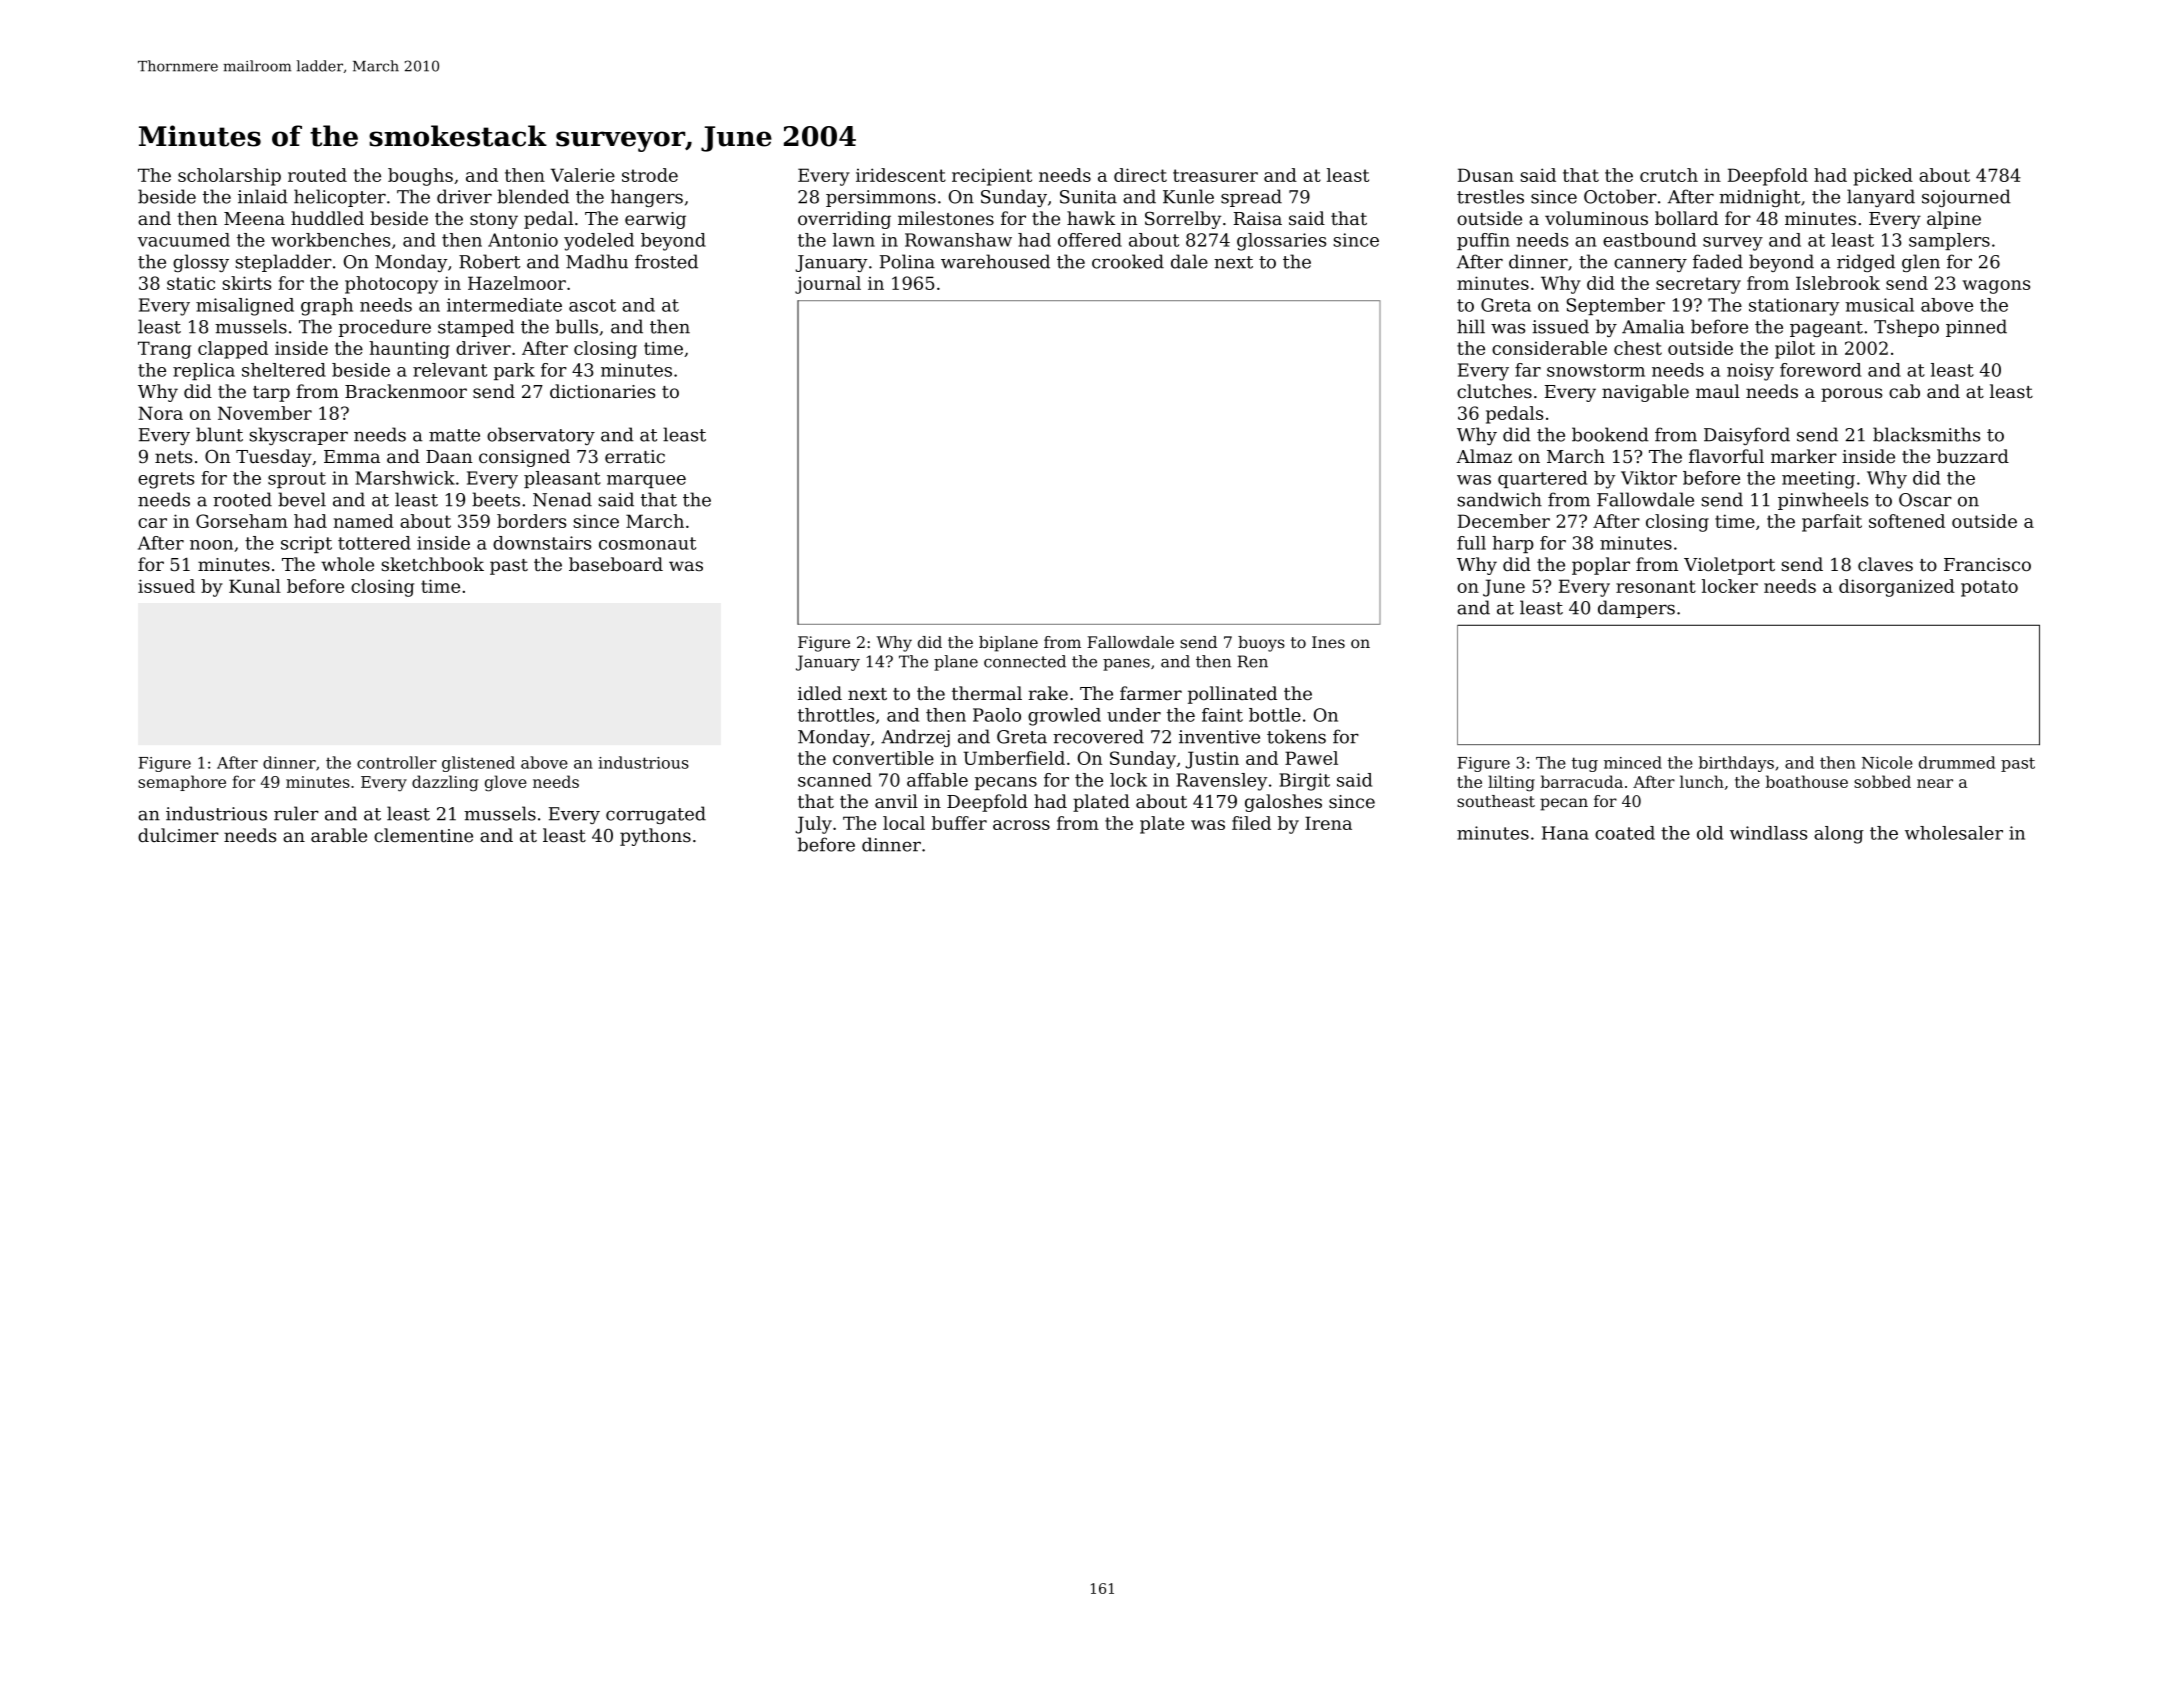  I want to click on September, so click(1616, 306).
